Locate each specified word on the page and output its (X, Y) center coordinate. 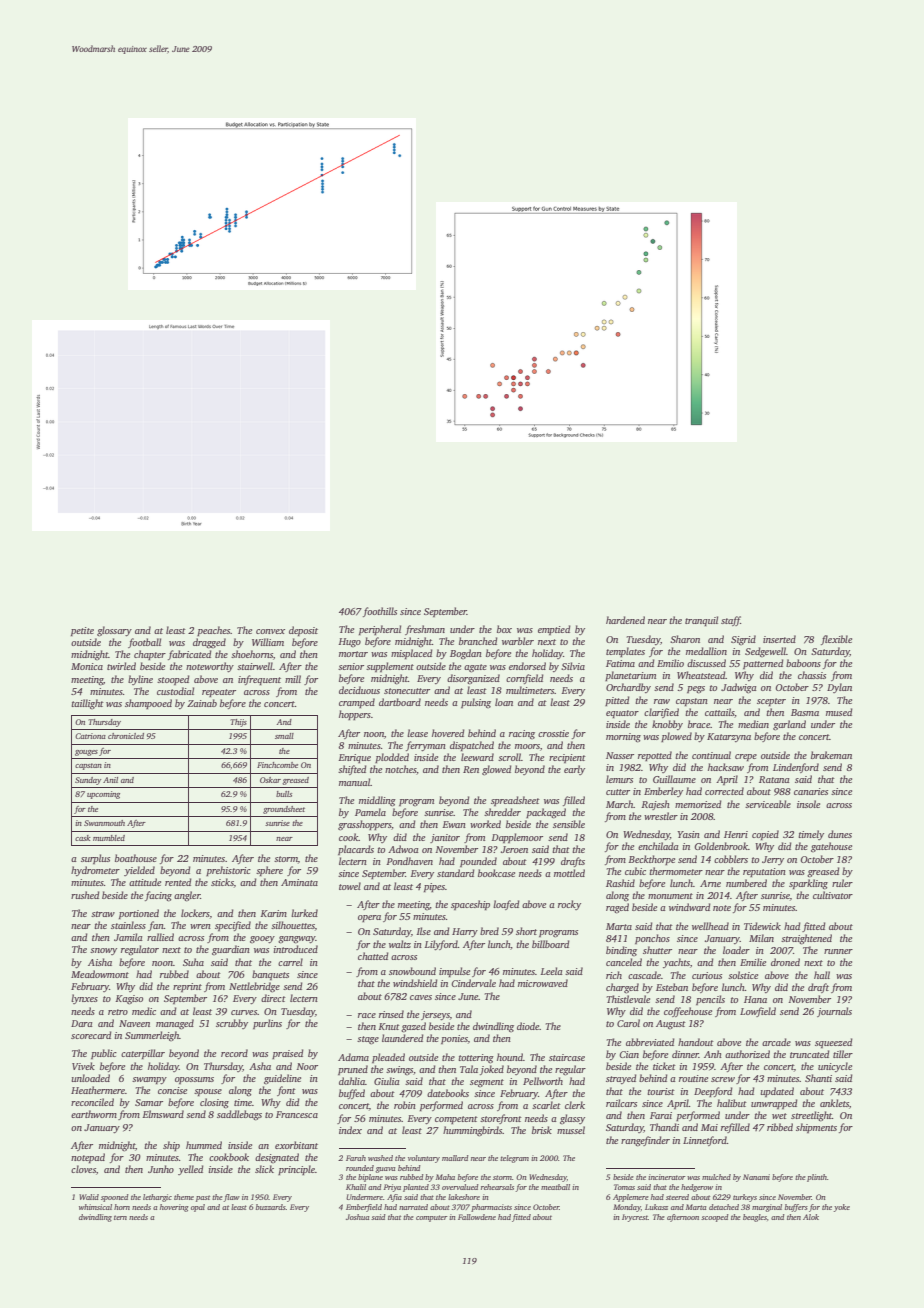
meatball (555, 1187)
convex (270, 631)
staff (731, 621)
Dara (82, 1023)
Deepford (713, 1092)
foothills (380, 612)
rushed (85, 895)
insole (808, 804)
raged (617, 908)
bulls (284, 794)
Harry (465, 932)
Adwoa (403, 849)
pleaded (388, 1058)
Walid (89, 1197)
